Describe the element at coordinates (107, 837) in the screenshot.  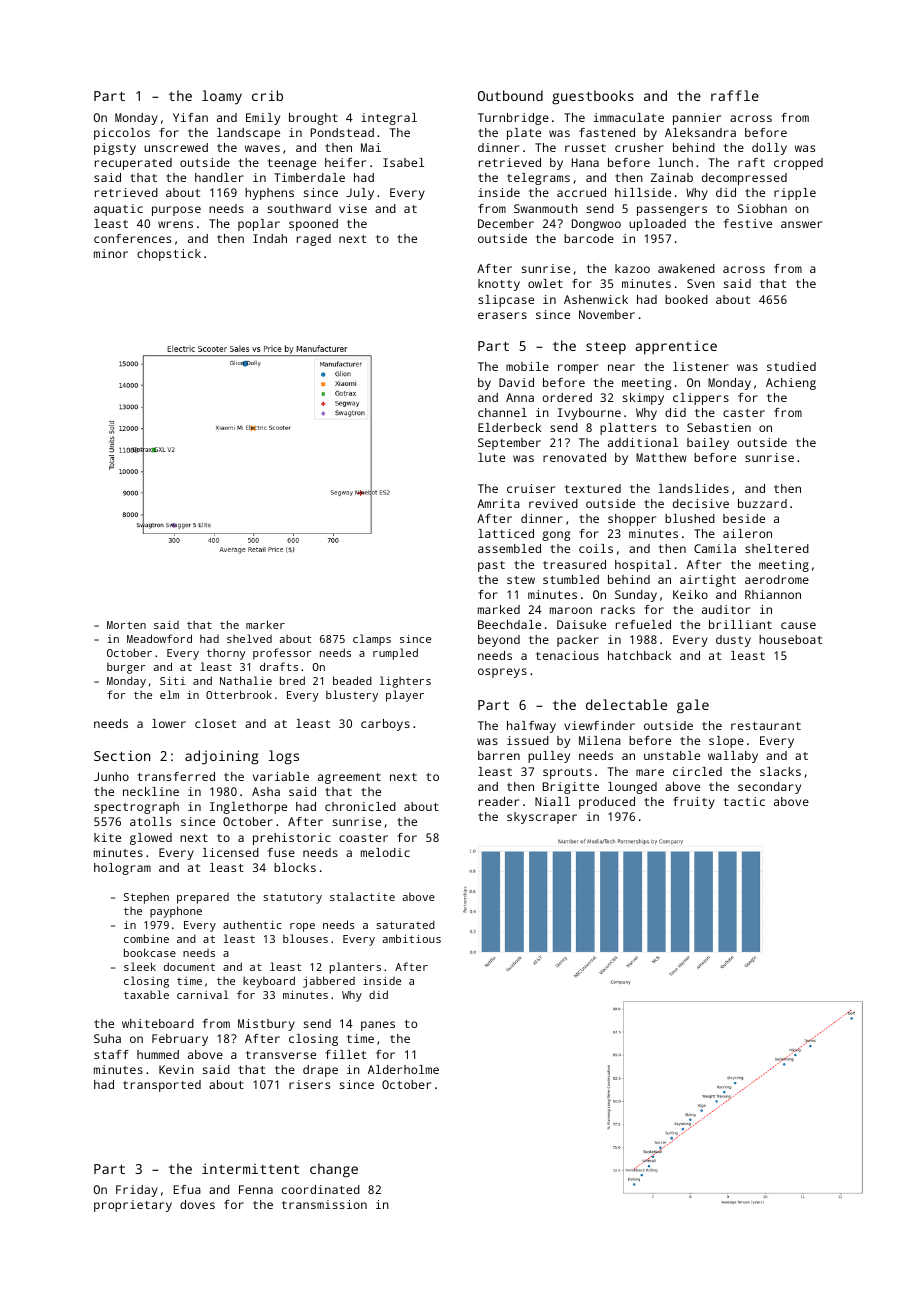
I see `kite` at that location.
